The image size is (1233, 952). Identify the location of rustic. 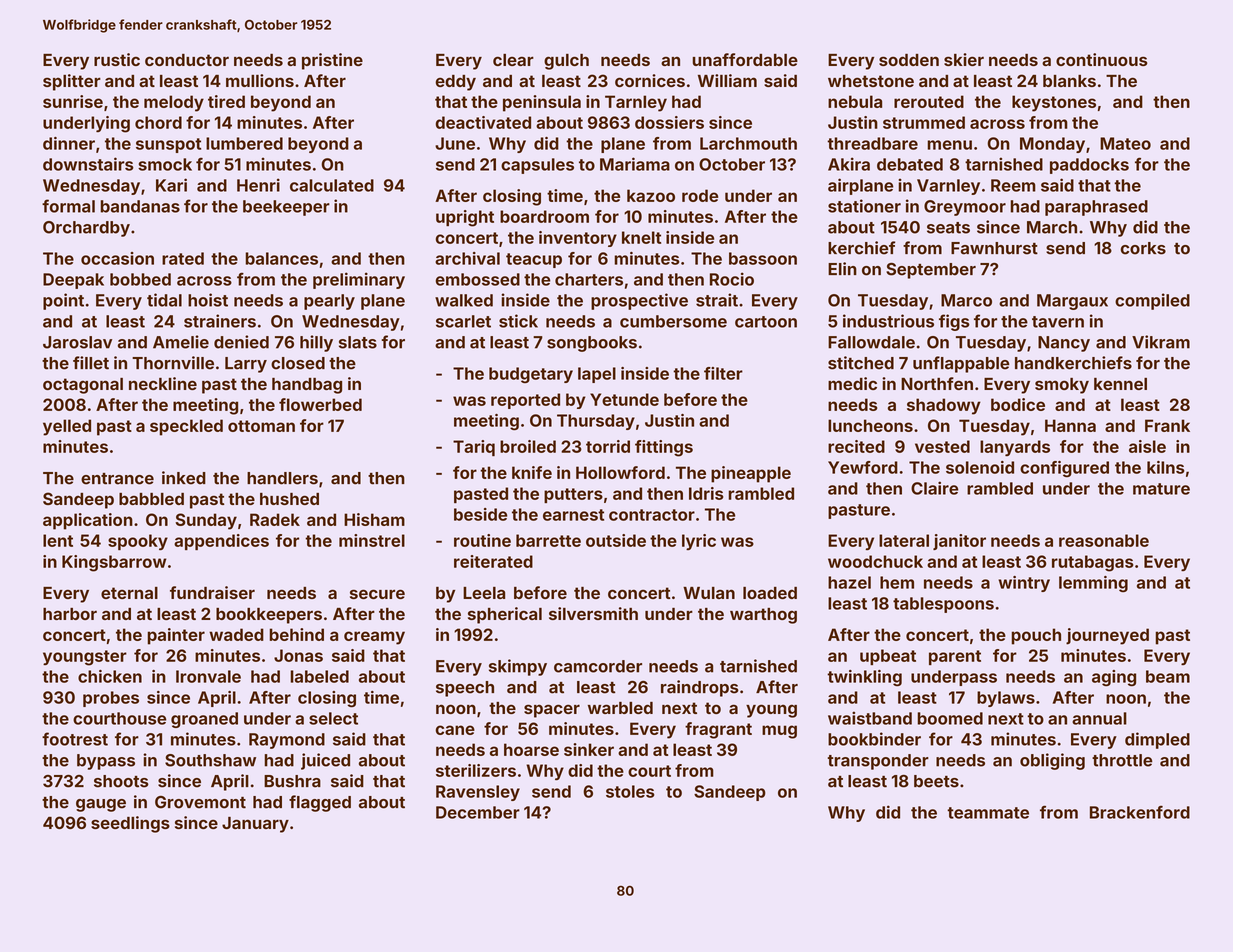
(117, 59).
